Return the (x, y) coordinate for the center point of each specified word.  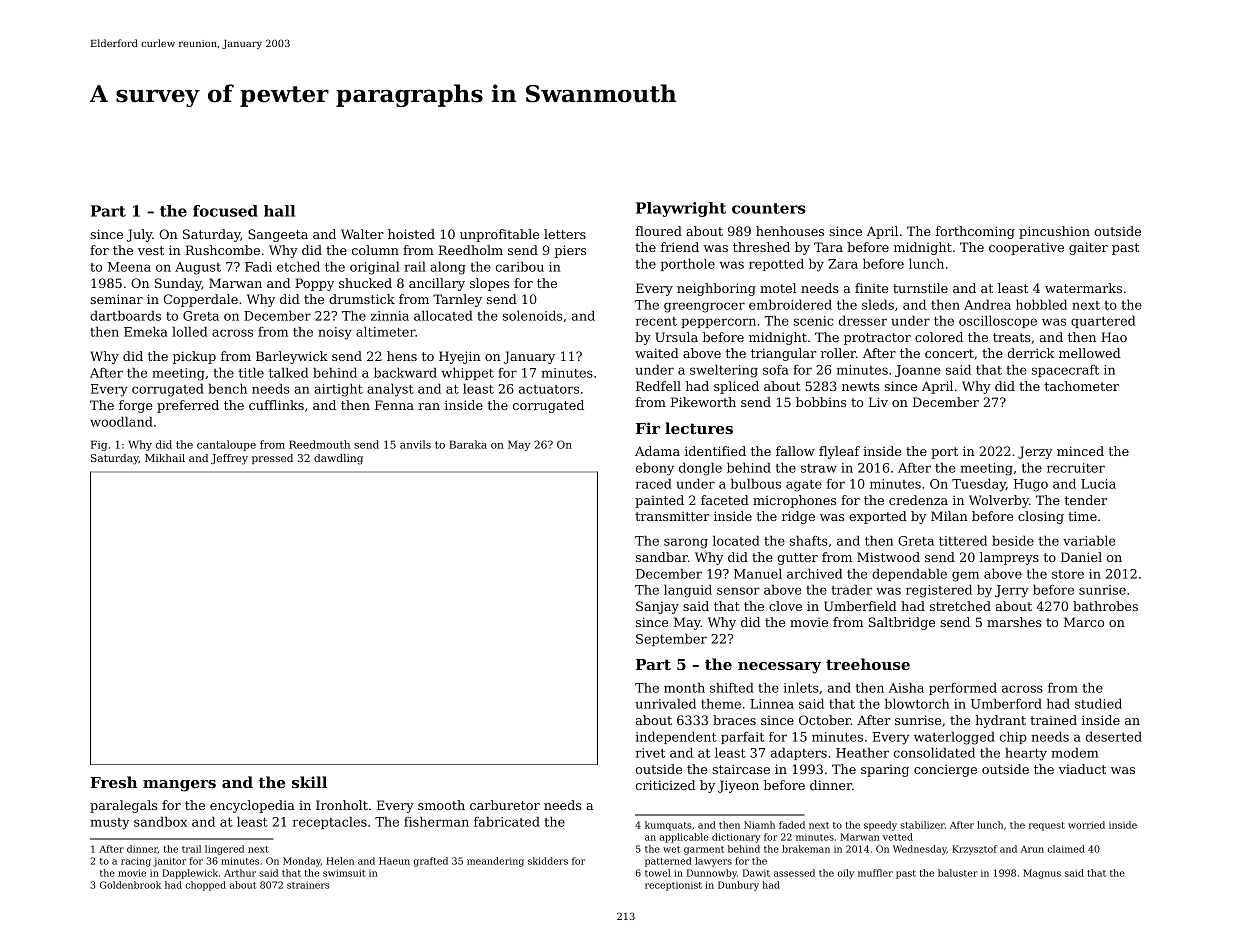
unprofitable (499, 235)
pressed (272, 459)
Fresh (114, 782)
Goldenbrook (130, 885)
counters (768, 208)
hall (279, 211)
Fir (648, 428)
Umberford (1006, 703)
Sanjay (657, 607)
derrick (1031, 353)
